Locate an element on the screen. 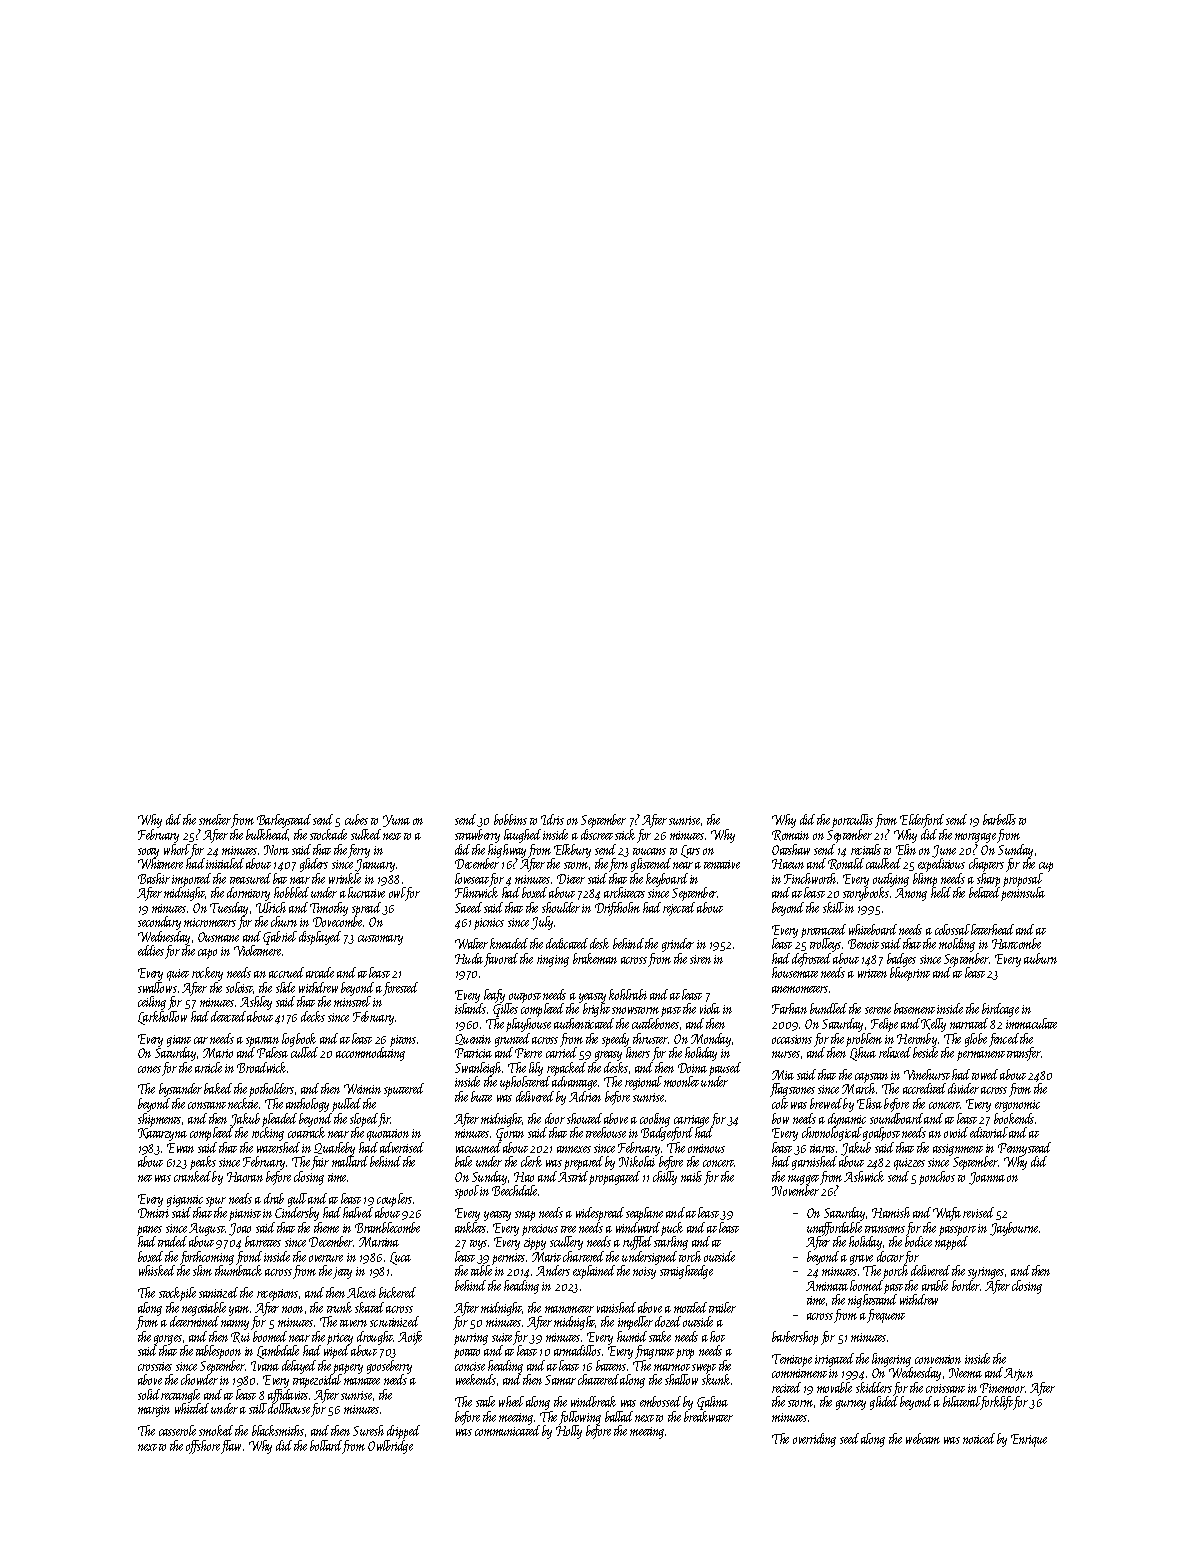 This screenshot has width=1198, height=1551. border is located at coordinates (966, 1285).
